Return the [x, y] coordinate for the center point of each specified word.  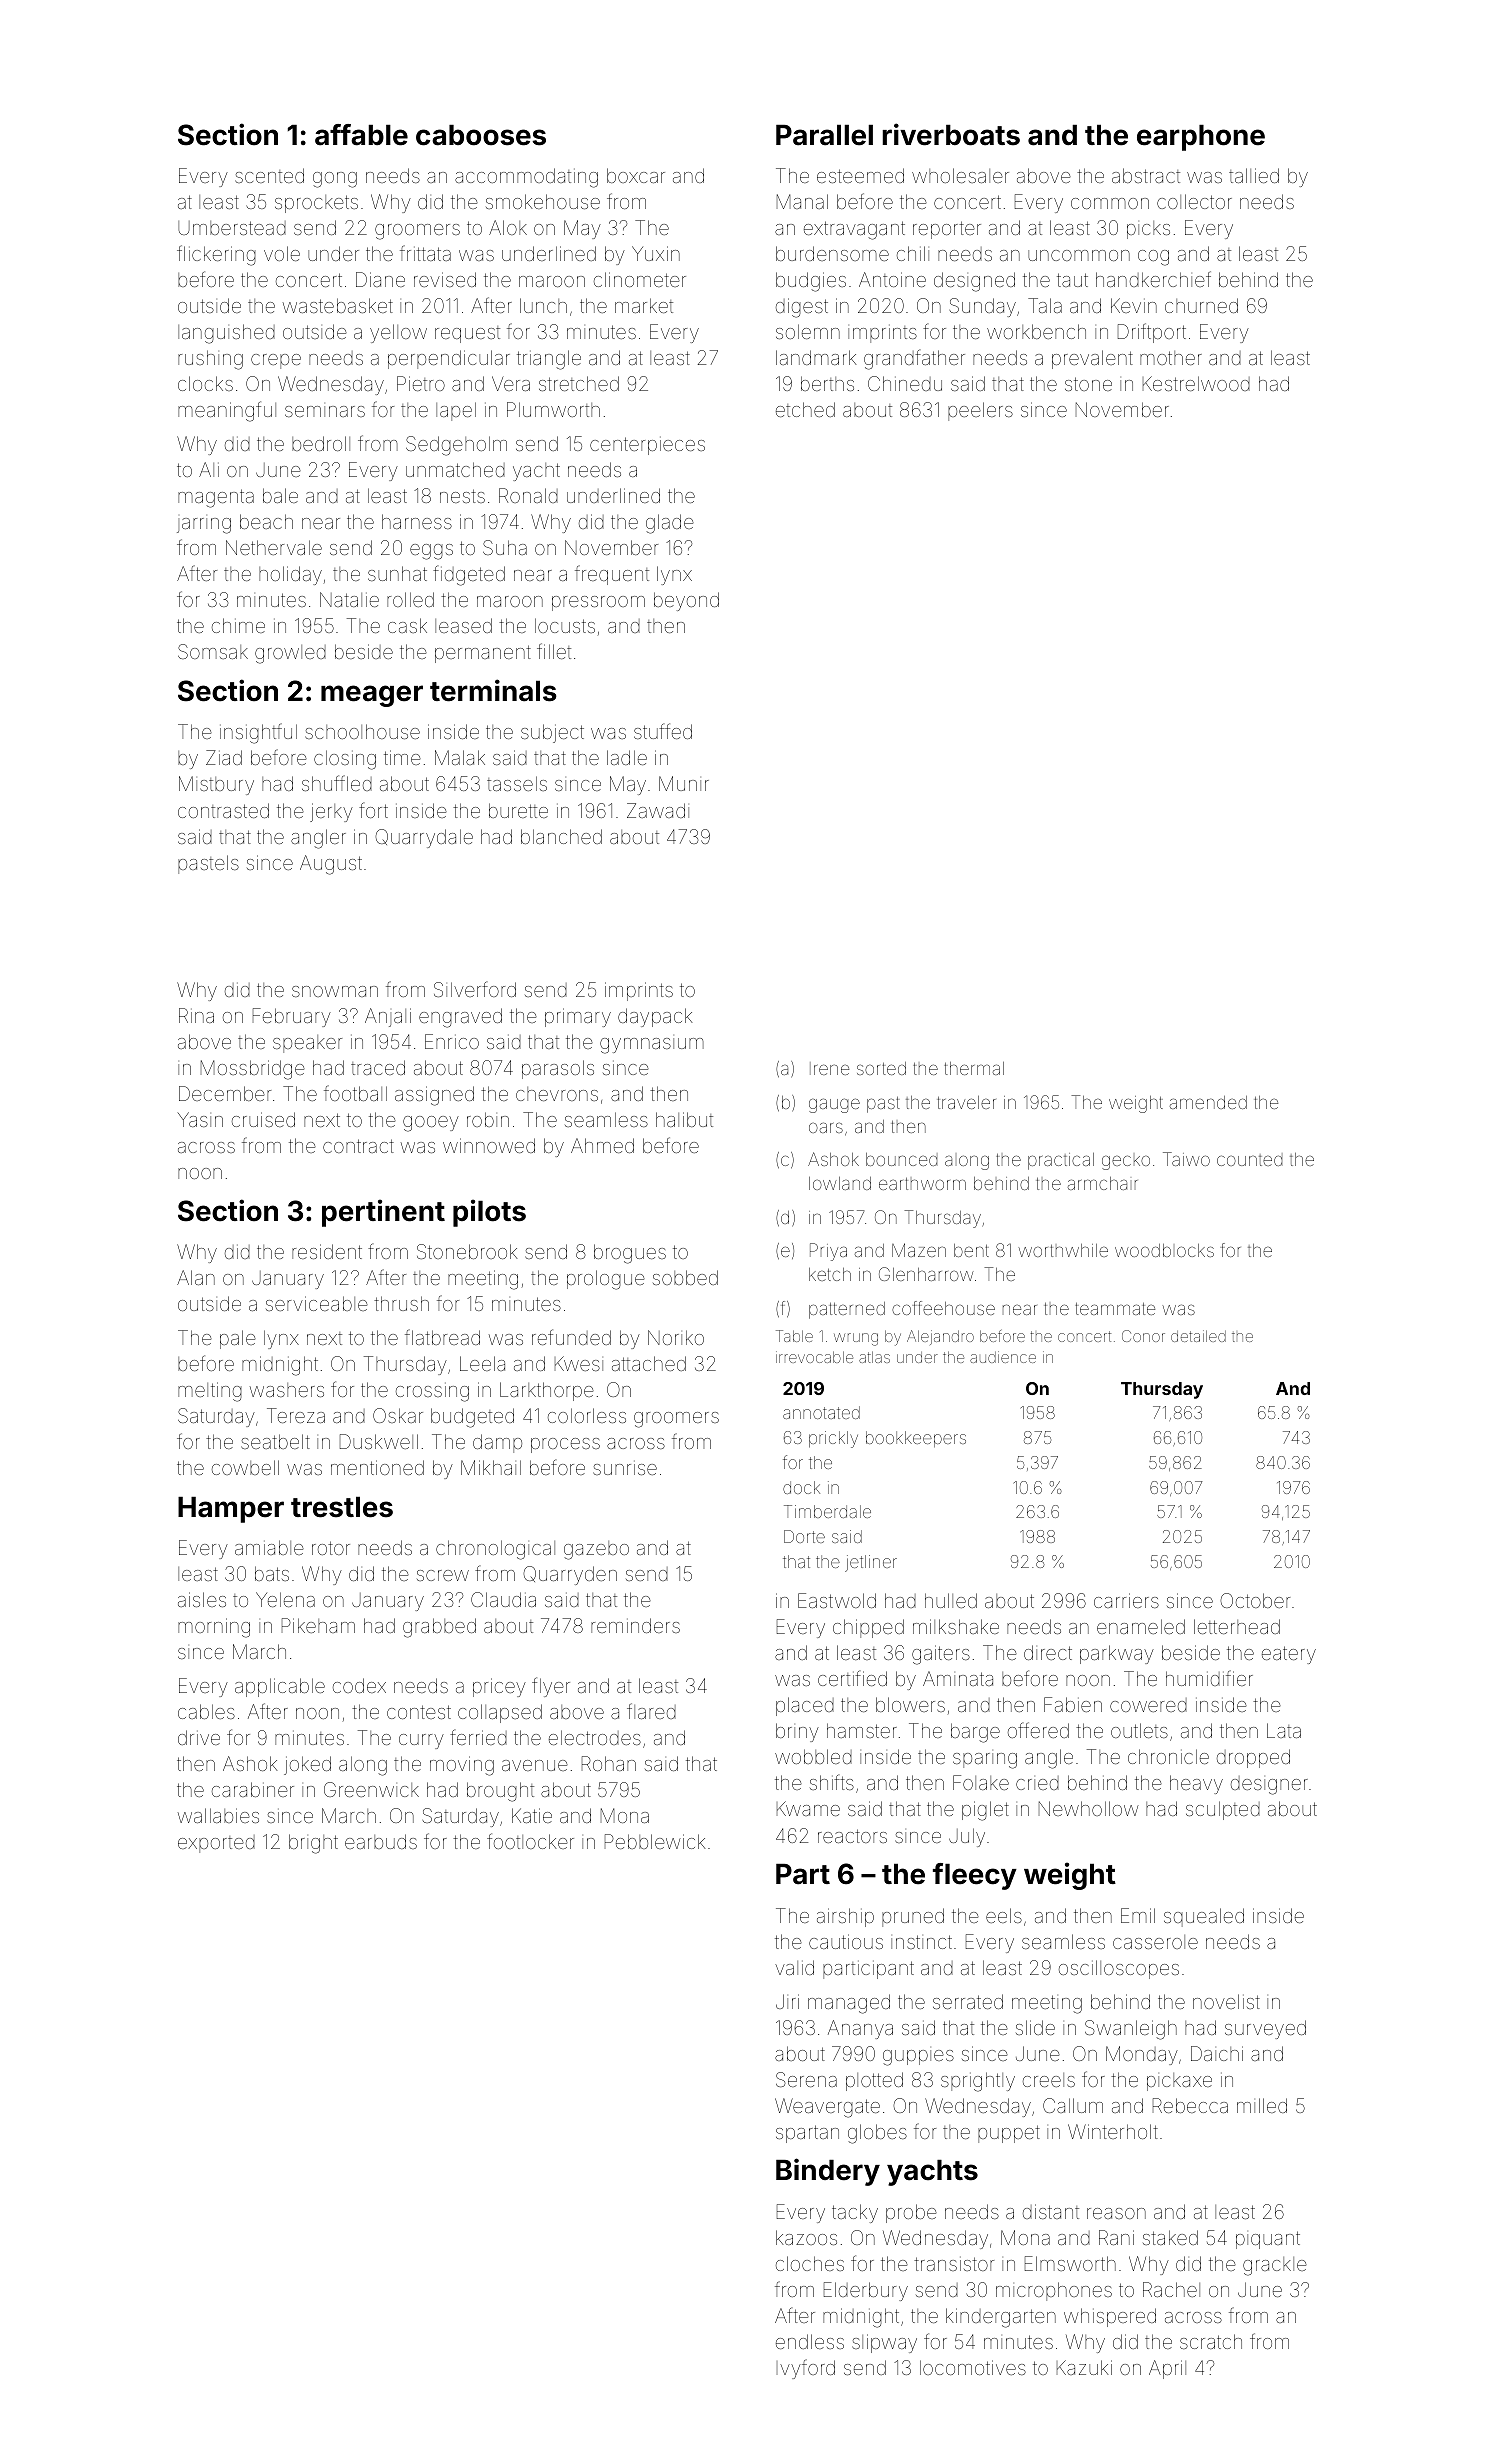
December [225, 1093]
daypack [655, 1017]
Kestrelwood [1196, 383]
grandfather [914, 359]
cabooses [481, 135]
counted [1249, 1160]
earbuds [381, 1841]
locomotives [973, 2367]
